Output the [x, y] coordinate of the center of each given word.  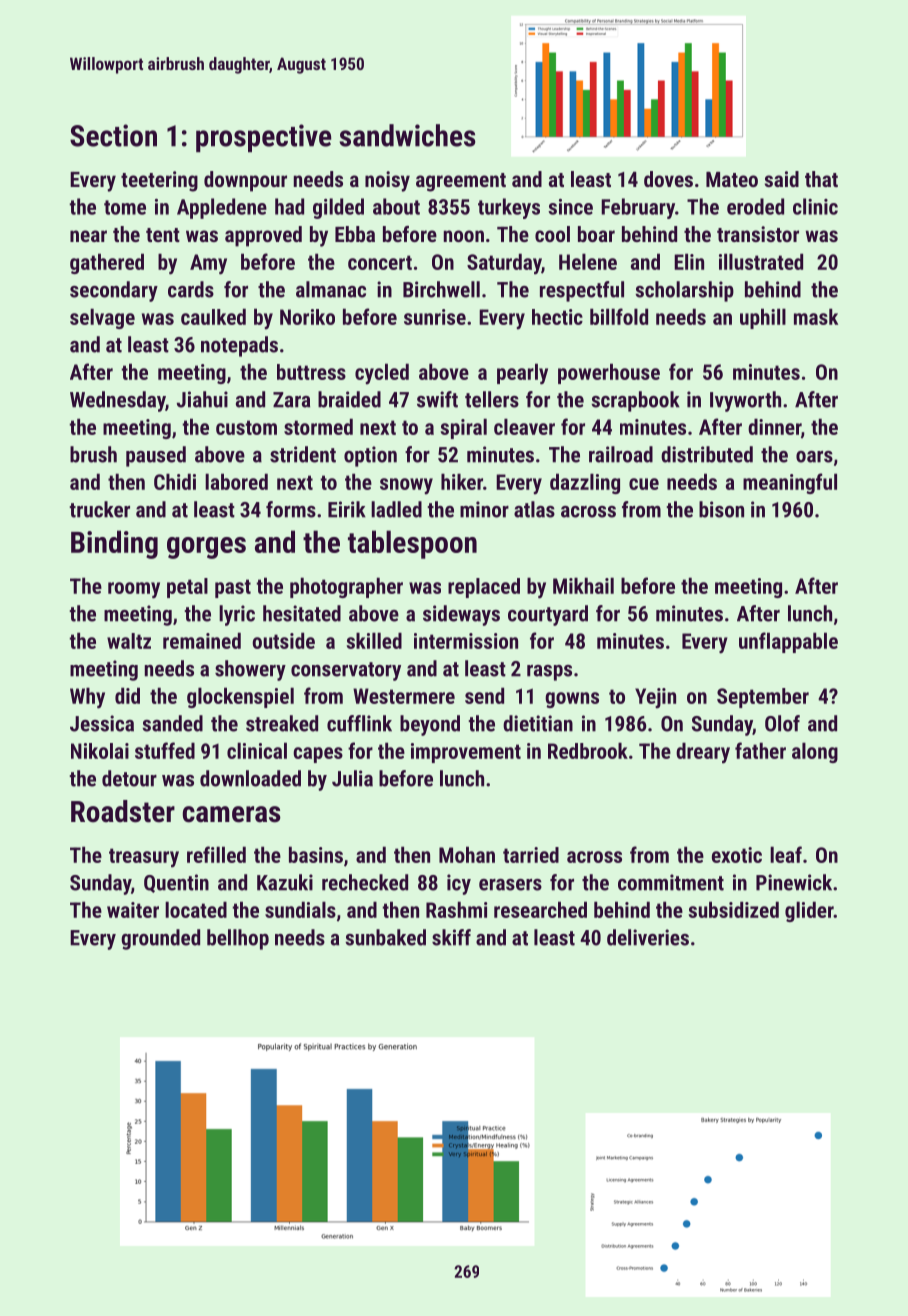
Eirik [347, 509]
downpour [245, 181]
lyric [237, 615]
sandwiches [407, 135]
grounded [160, 939]
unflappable [788, 642]
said [782, 179]
